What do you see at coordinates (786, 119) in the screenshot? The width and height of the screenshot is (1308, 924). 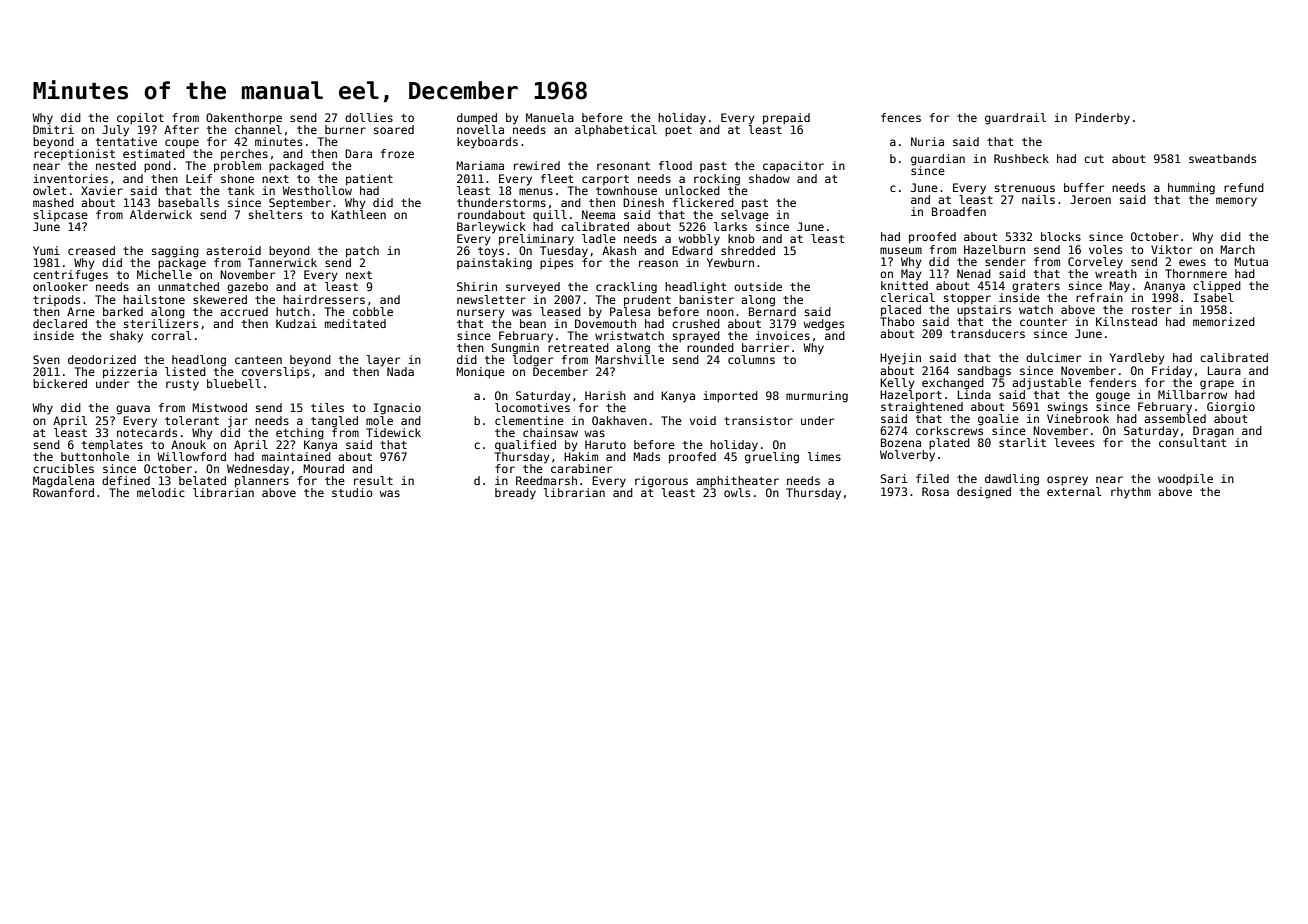 I see `prepaid` at bounding box center [786, 119].
